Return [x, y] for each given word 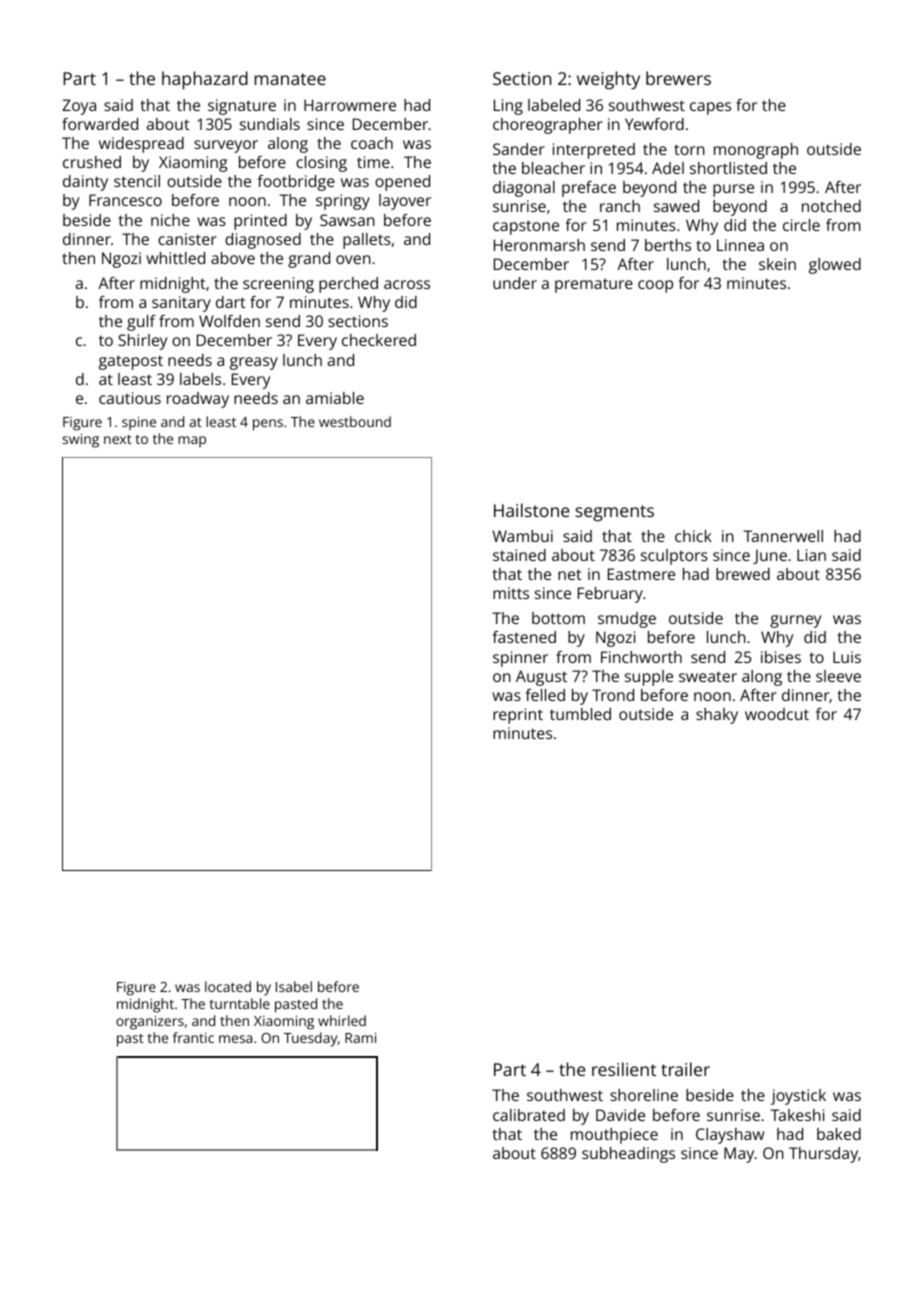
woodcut [777, 714]
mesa [235, 1039]
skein [777, 264]
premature [594, 285]
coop [655, 286]
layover [405, 202]
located [228, 986]
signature [242, 107]
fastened [524, 637]
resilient [624, 1069]
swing [81, 441]
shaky [717, 716]
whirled [342, 1020]
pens [268, 425]
